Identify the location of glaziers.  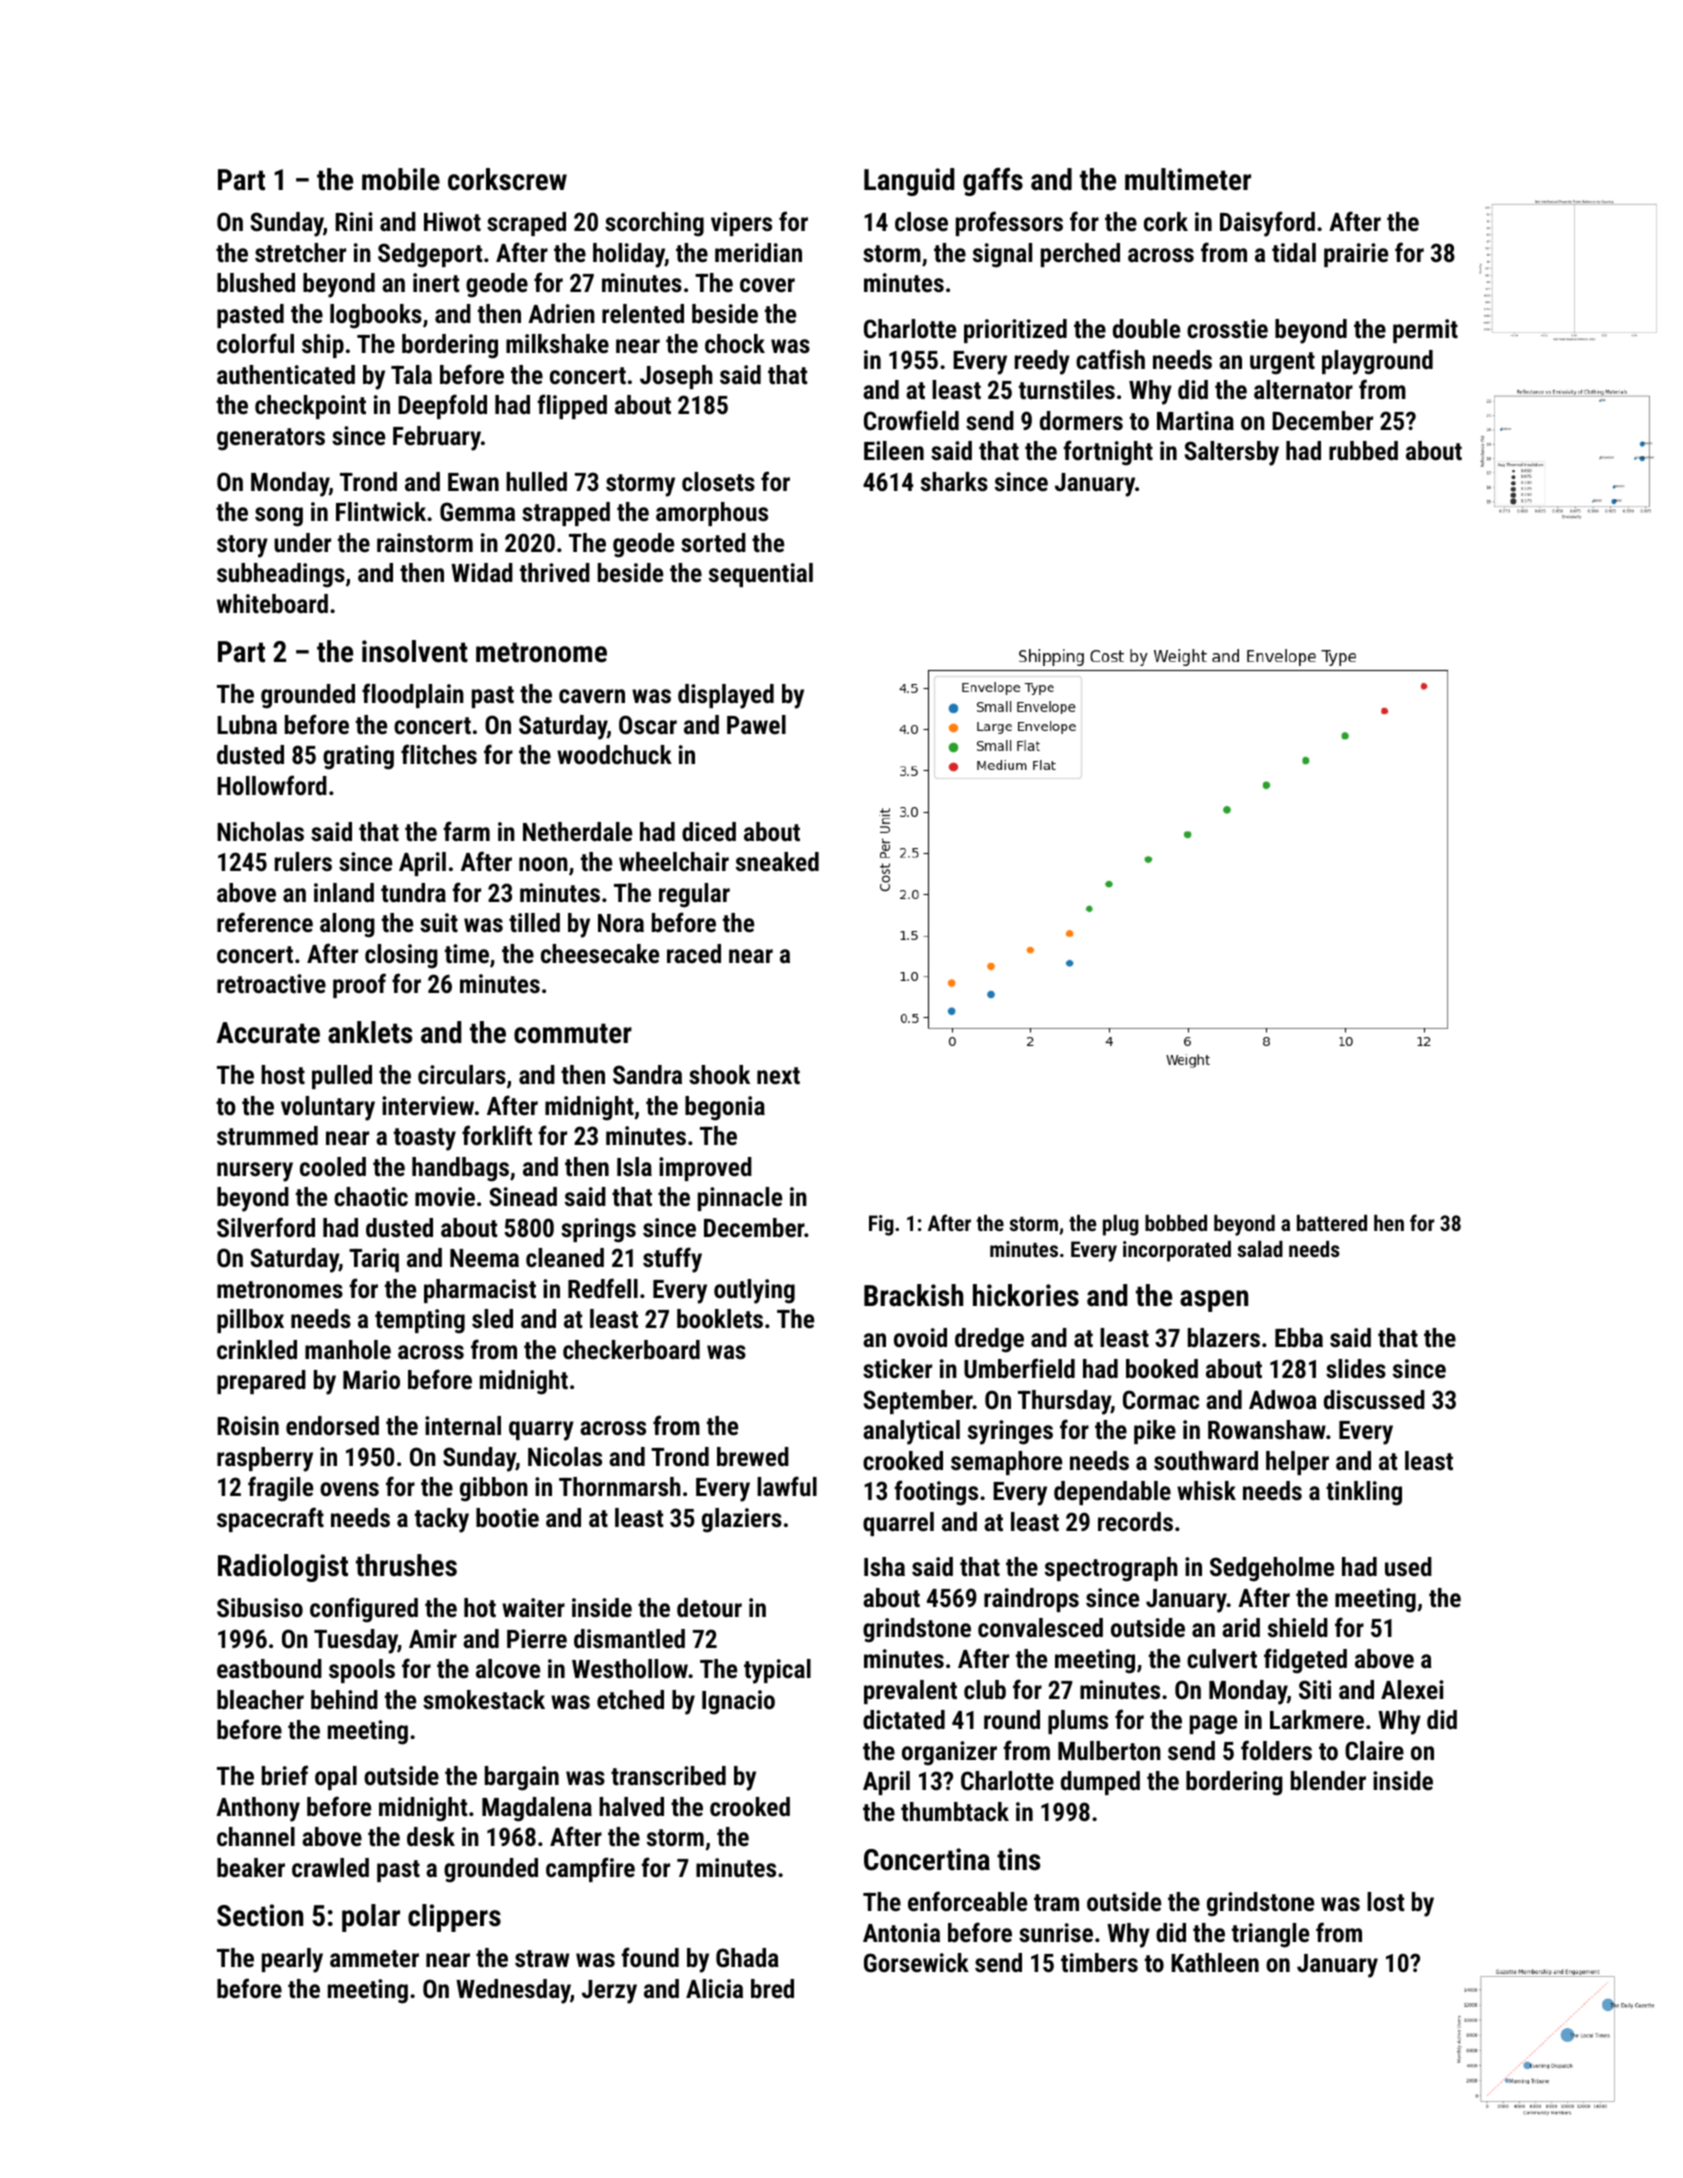
(742, 1520).
